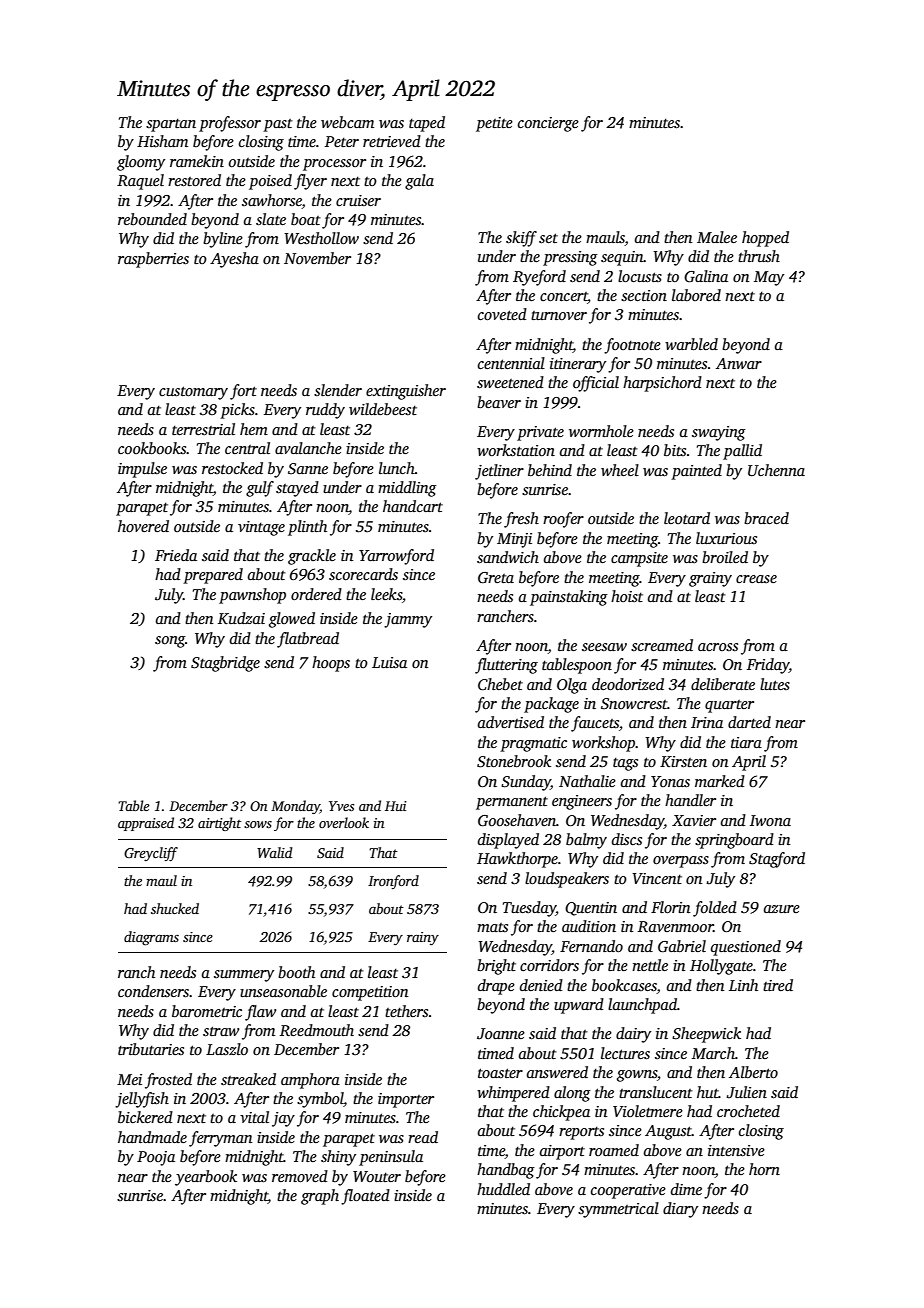  What do you see at coordinates (494, 124) in the screenshot?
I see `petite` at bounding box center [494, 124].
